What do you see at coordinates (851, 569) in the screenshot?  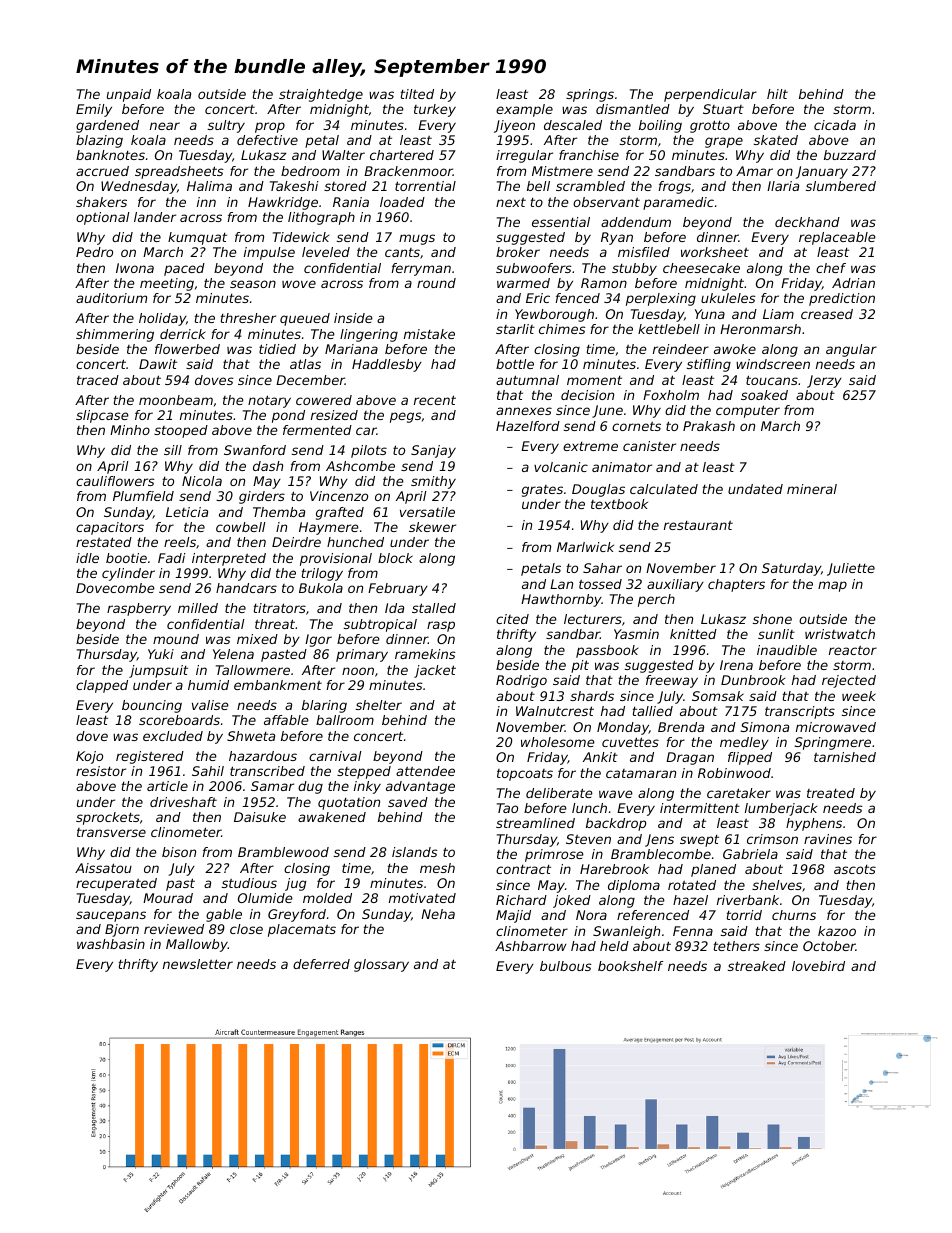 I see `Juliette` at bounding box center [851, 569].
